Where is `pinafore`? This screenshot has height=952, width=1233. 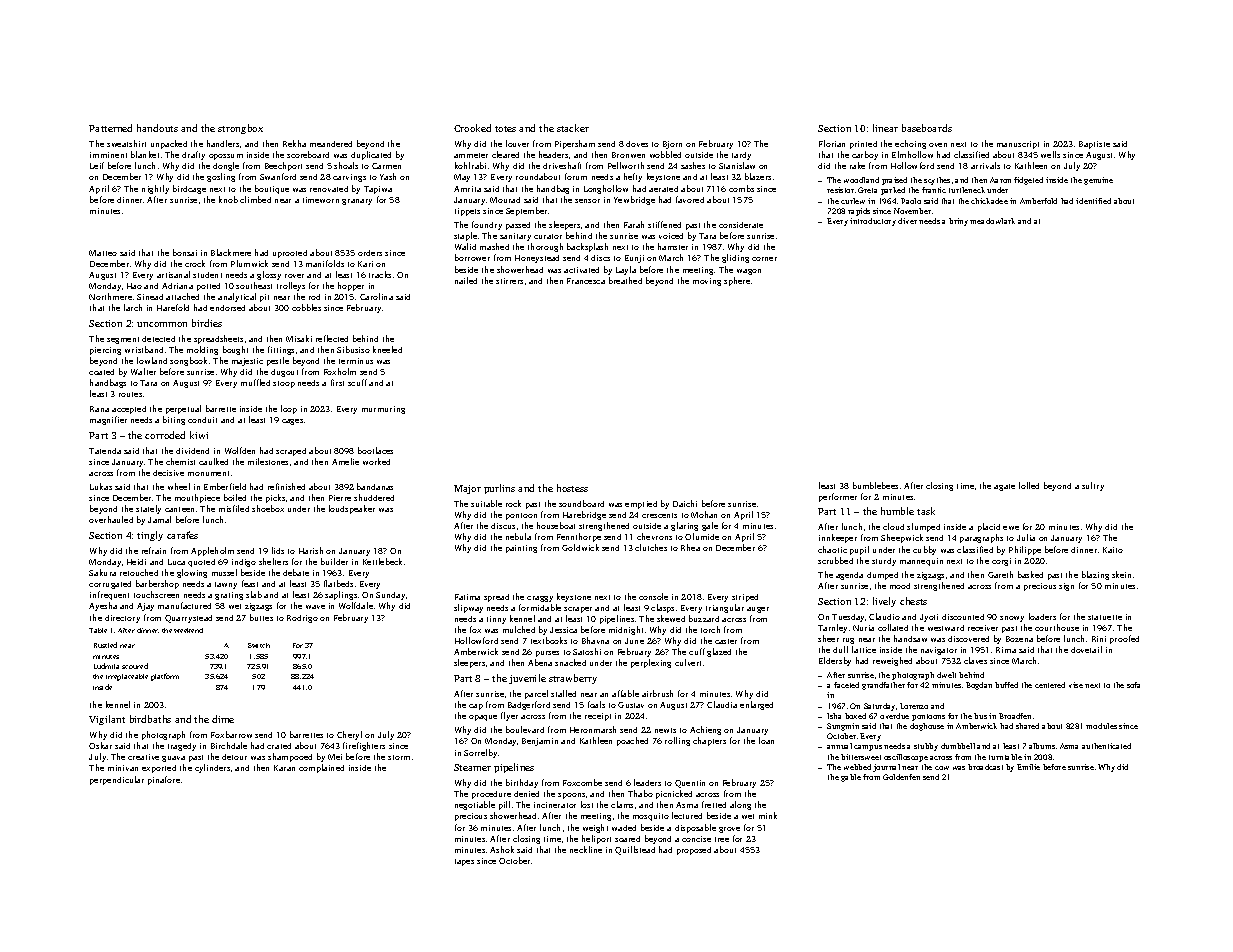 pinafore is located at coordinates (164, 780).
